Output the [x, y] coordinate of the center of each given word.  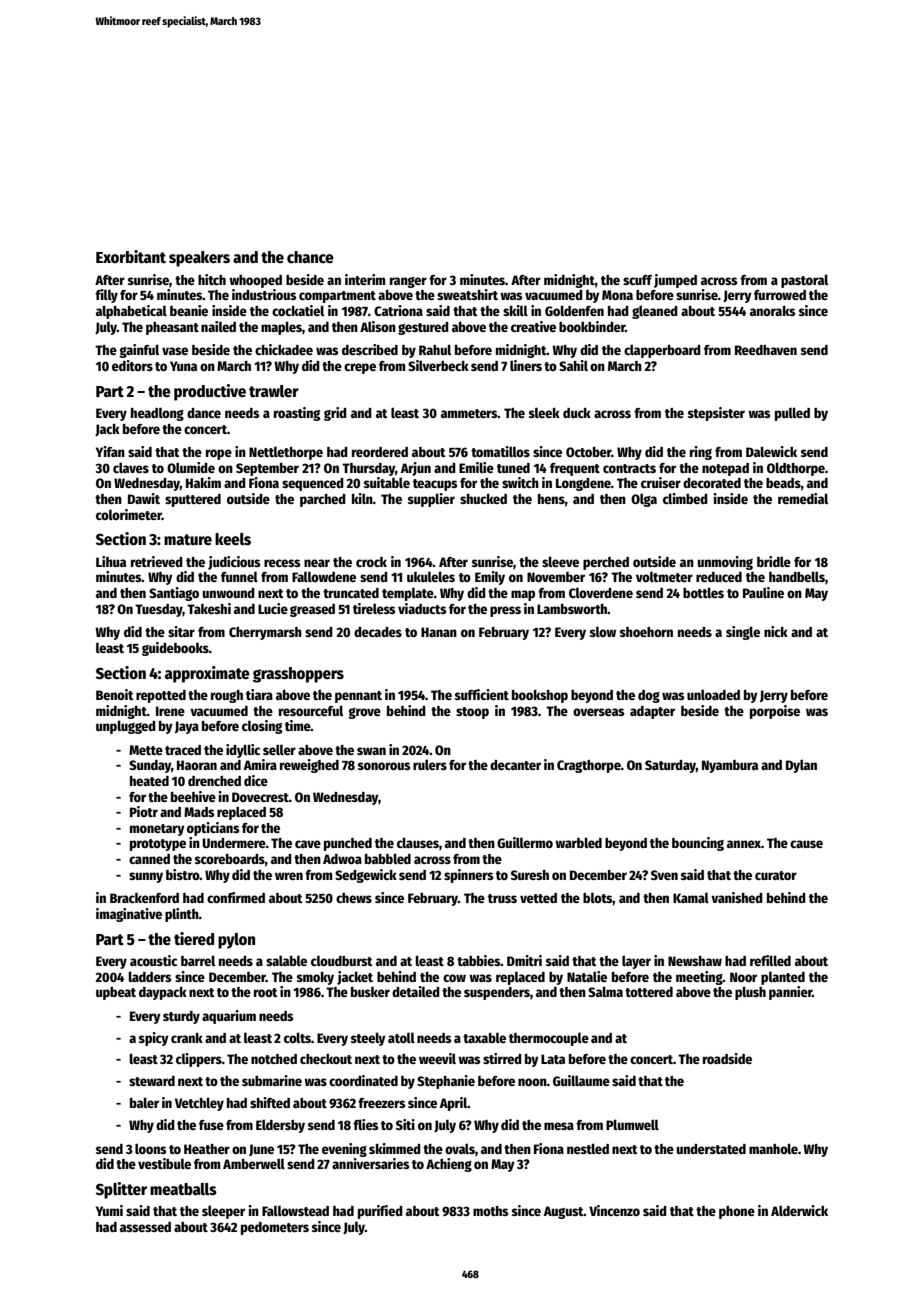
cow [454, 978]
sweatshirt [467, 294]
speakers [199, 259]
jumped [675, 281]
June [261, 1150]
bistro [183, 874]
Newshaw [695, 961]
